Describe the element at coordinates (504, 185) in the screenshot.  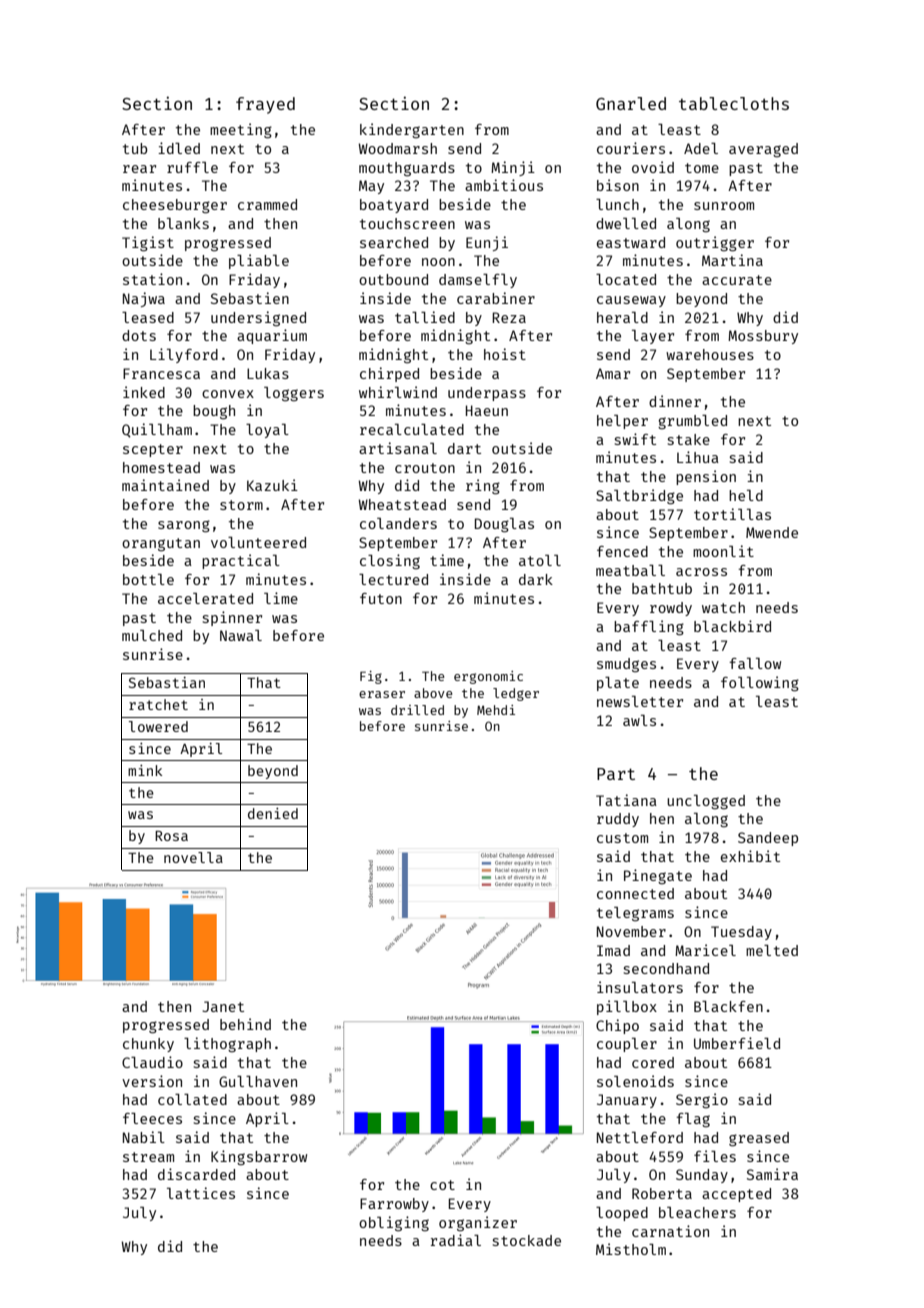
I see `ambitious` at that location.
